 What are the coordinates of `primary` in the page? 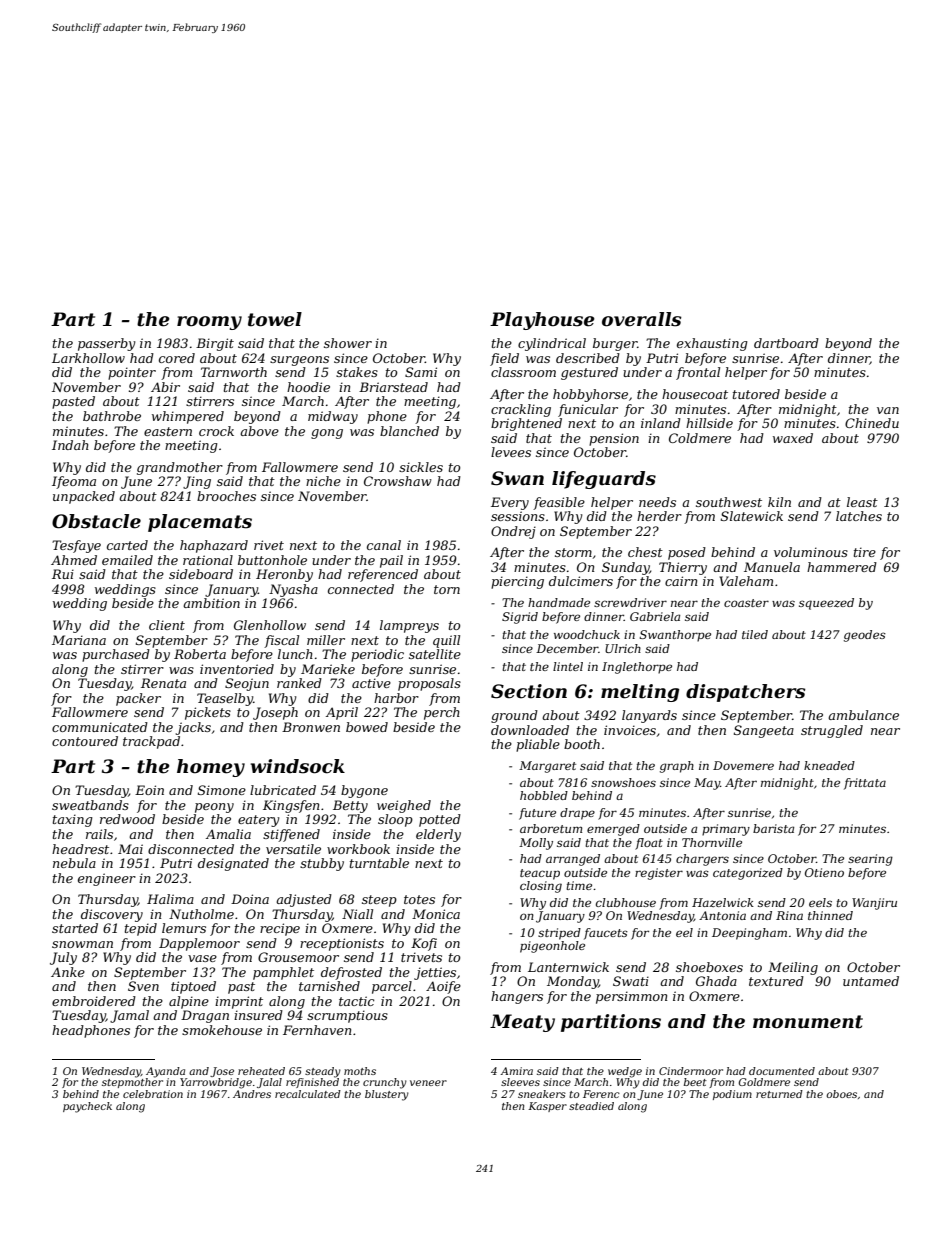 It's located at (726, 830).
